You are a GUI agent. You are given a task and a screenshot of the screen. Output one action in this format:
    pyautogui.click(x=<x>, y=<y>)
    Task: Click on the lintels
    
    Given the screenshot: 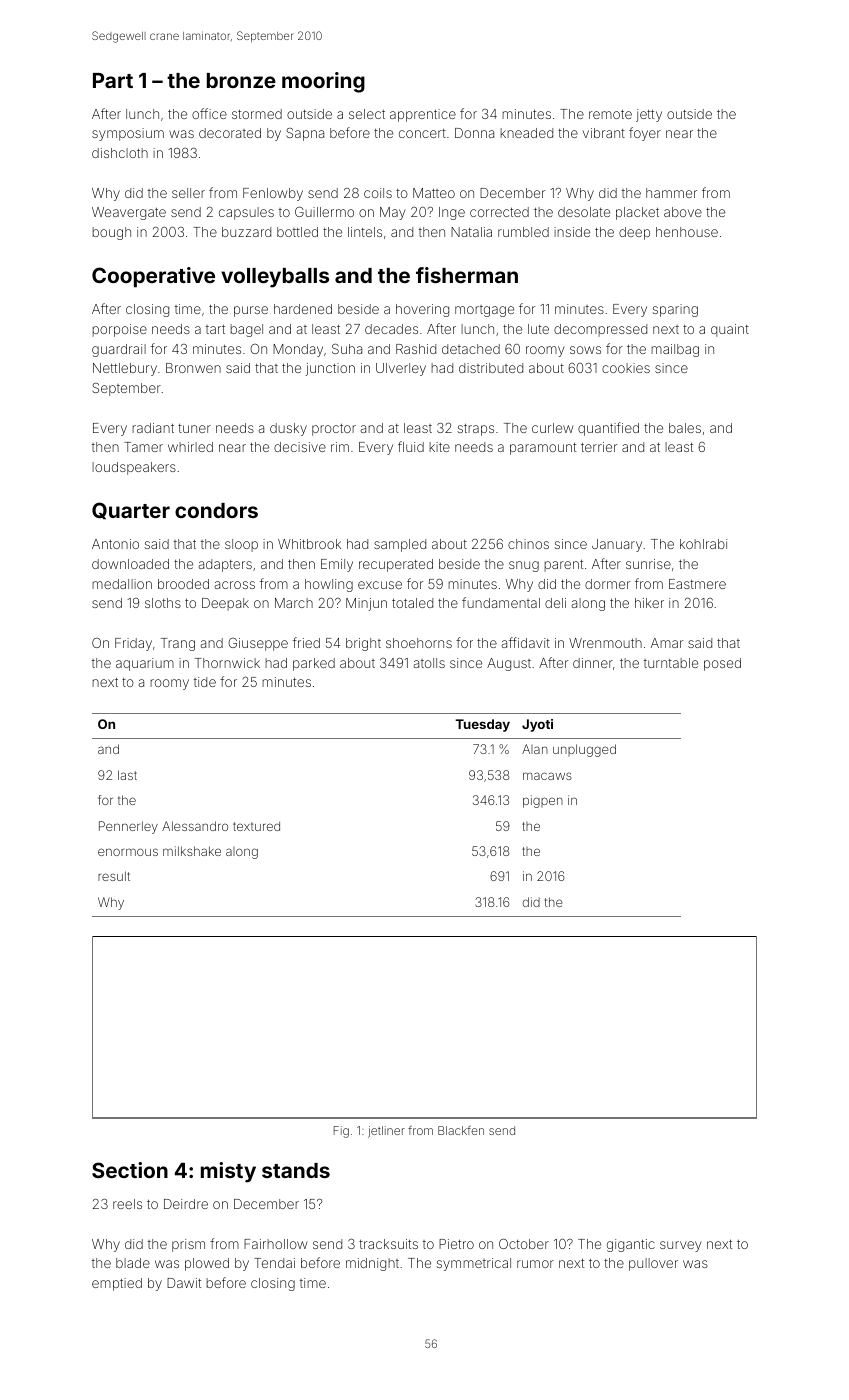 What is the action you would take?
    pyautogui.click(x=365, y=232)
